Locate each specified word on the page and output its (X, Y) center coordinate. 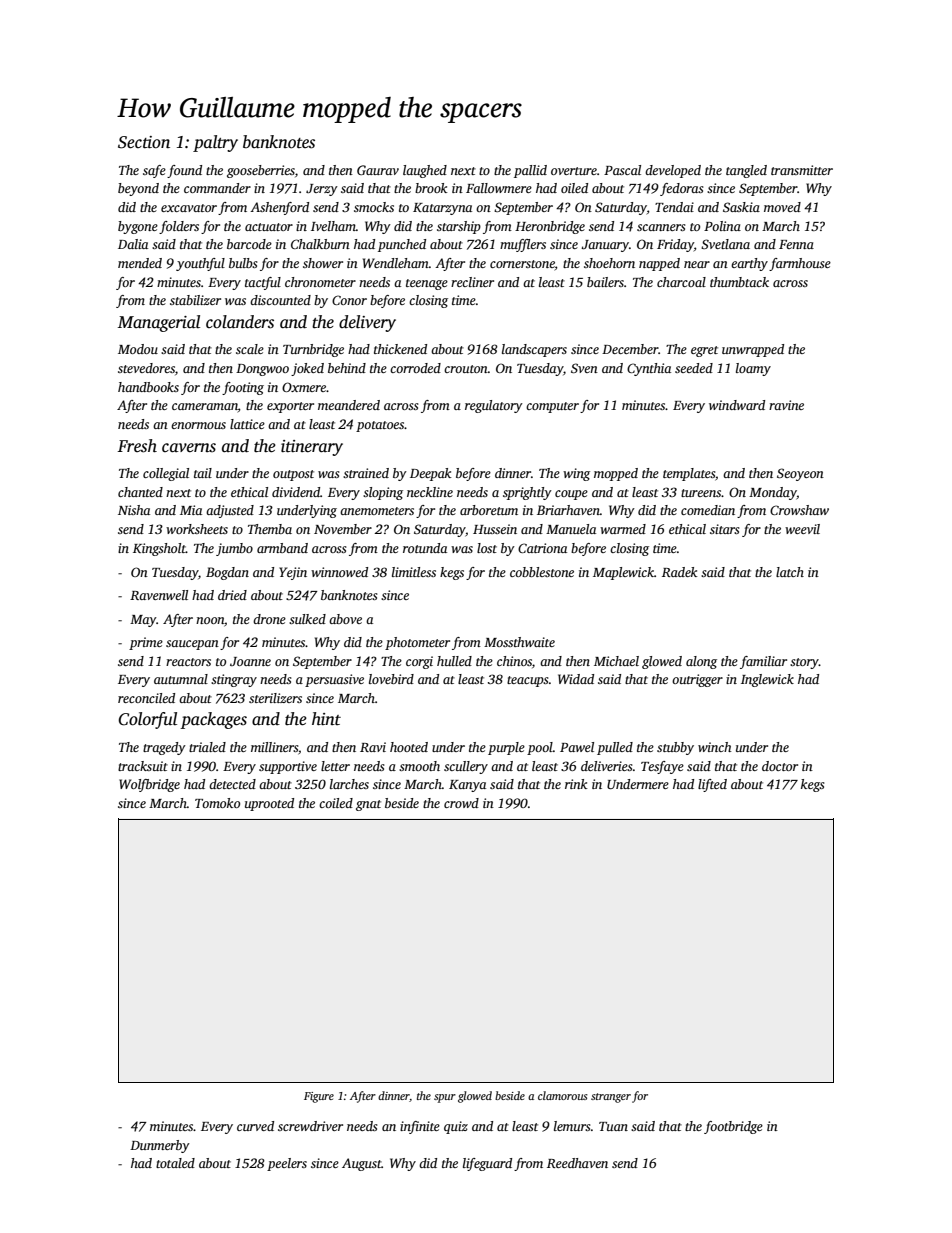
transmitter (802, 170)
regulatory (494, 406)
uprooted (269, 804)
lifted (712, 785)
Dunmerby (160, 1146)
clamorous (563, 1095)
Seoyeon (800, 474)
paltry (215, 143)
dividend (296, 492)
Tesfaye (662, 767)
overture (574, 171)
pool (540, 748)
